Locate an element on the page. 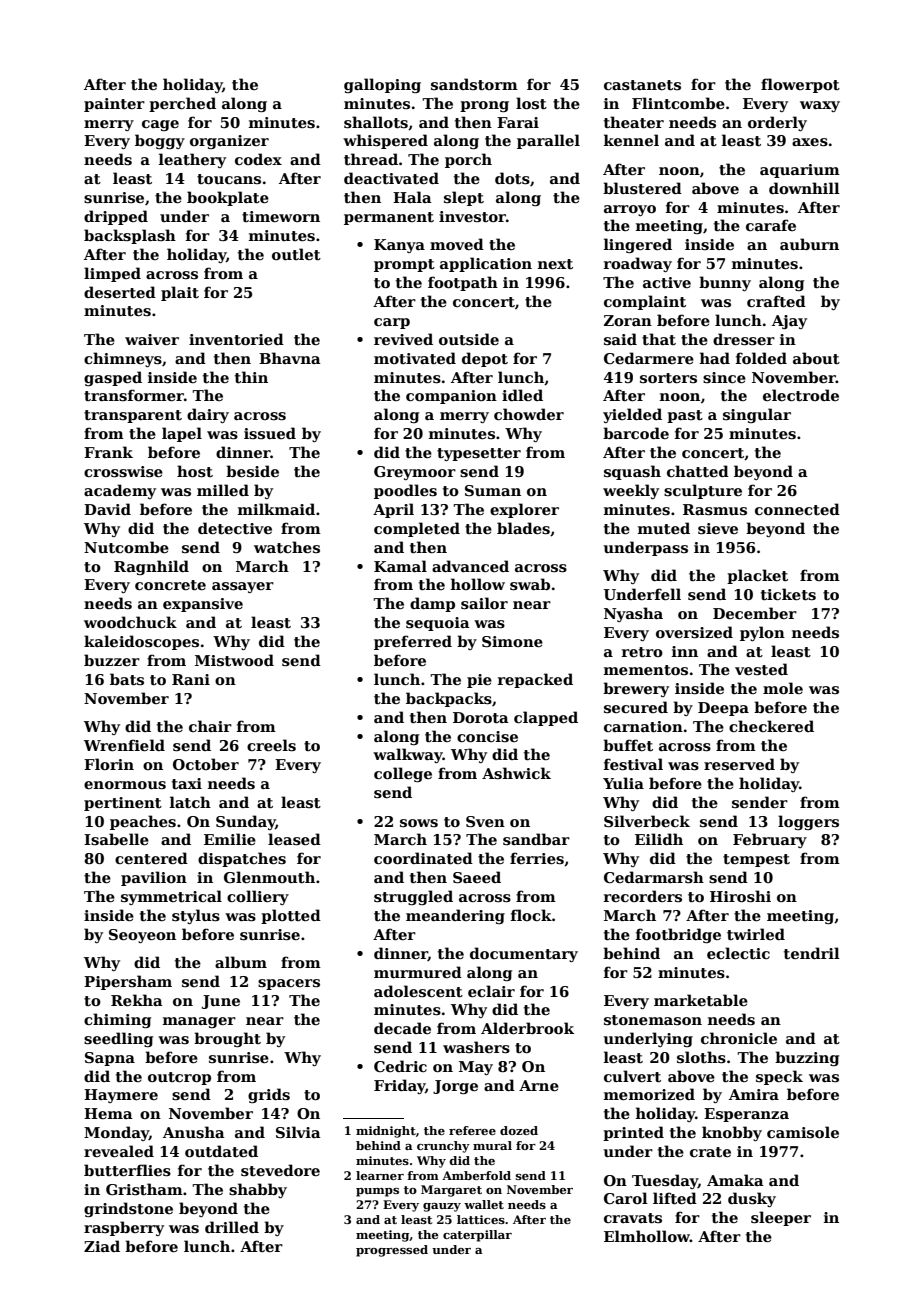 This page has width=924, height=1308. Rani is located at coordinates (191, 679).
